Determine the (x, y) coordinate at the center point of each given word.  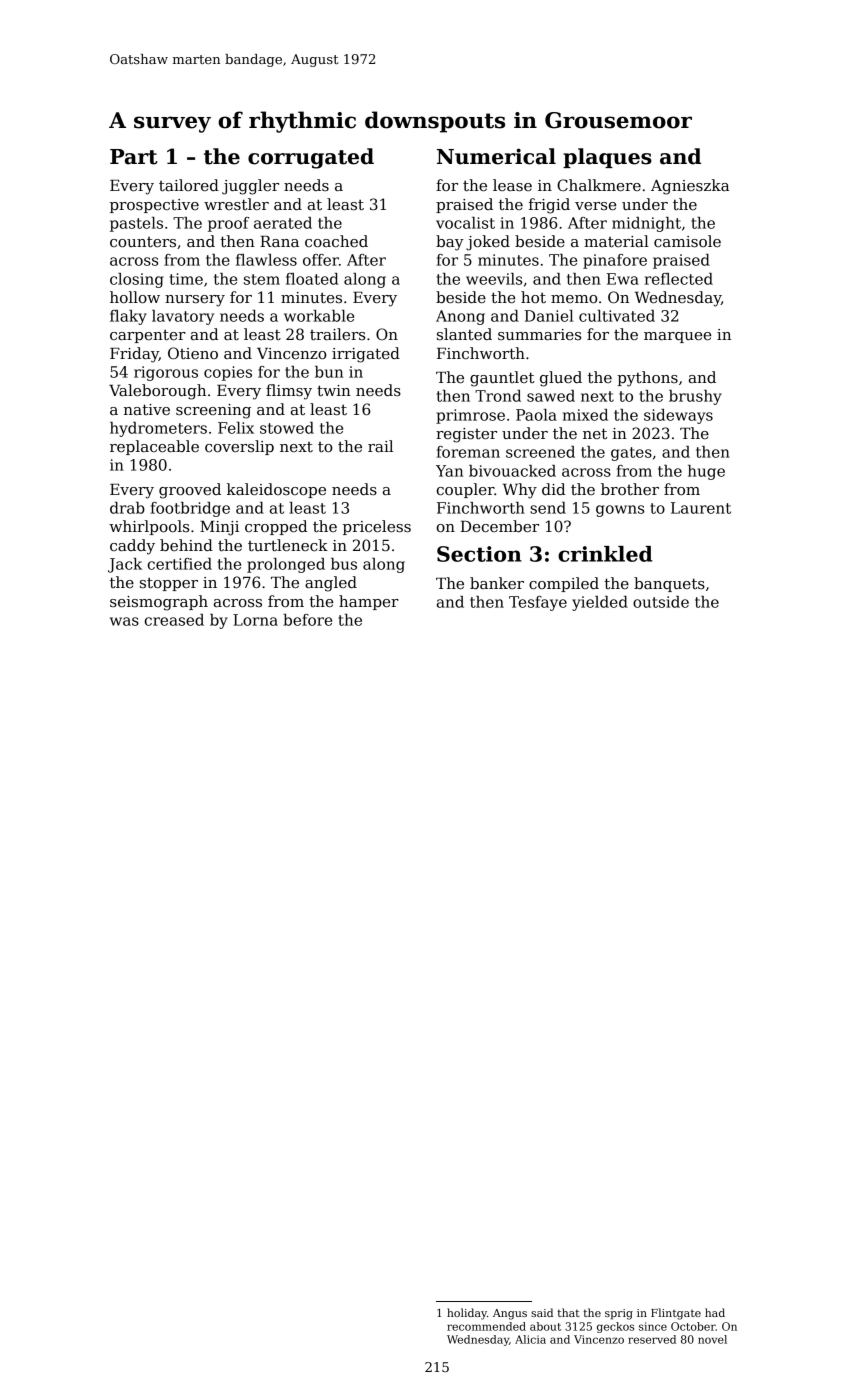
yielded (600, 603)
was (124, 621)
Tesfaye (538, 603)
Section (479, 554)
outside (661, 602)
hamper (369, 602)
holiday (467, 1314)
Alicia (530, 1339)
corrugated (311, 158)
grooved (190, 491)
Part (134, 157)
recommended (486, 1326)
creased (174, 620)
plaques (607, 158)
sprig (619, 1314)
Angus (510, 1314)
